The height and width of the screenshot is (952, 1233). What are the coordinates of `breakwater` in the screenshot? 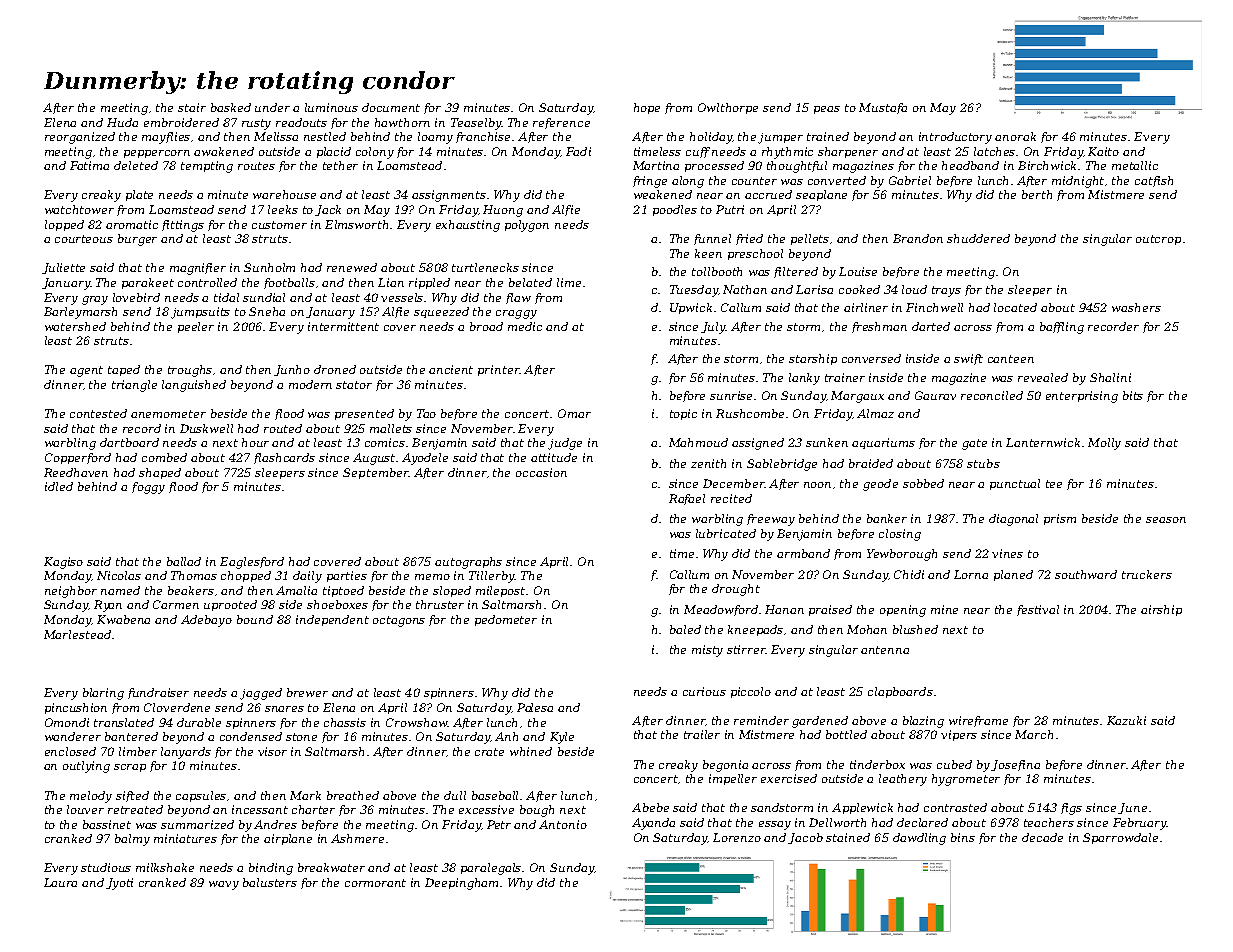 It's located at (331, 867).
